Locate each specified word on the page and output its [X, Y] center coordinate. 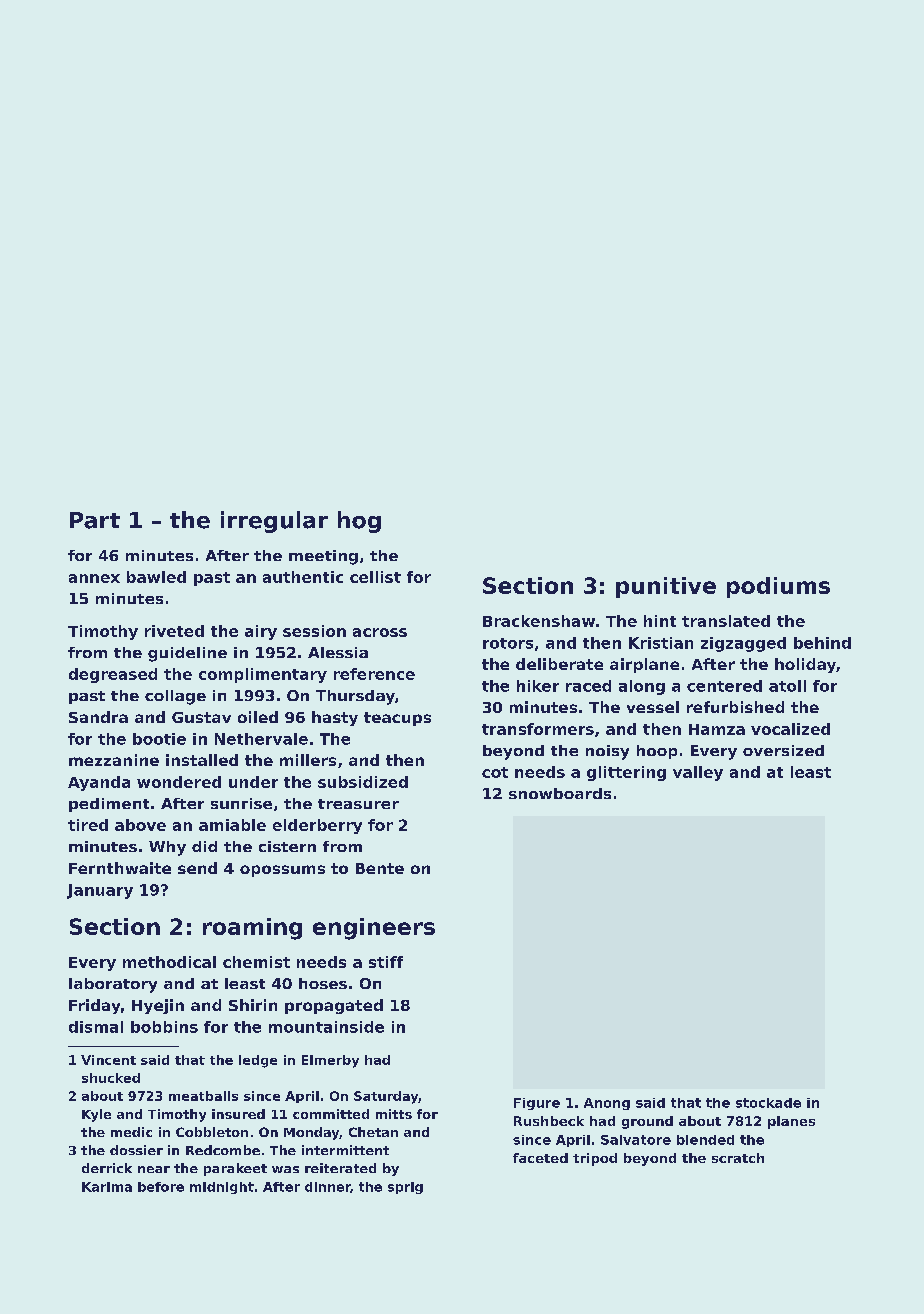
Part [95, 520]
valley [698, 773]
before [161, 1187]
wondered [179, 782]
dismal [96, 1027]
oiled [258, 717]
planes [791, 1122]
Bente [380, 868]
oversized [783, 750]
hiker [538, 686]
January [100, 891]
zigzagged [743, 644]
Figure [537, 1104]
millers [308, 760]
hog [359, 522]
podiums [778, 587]
